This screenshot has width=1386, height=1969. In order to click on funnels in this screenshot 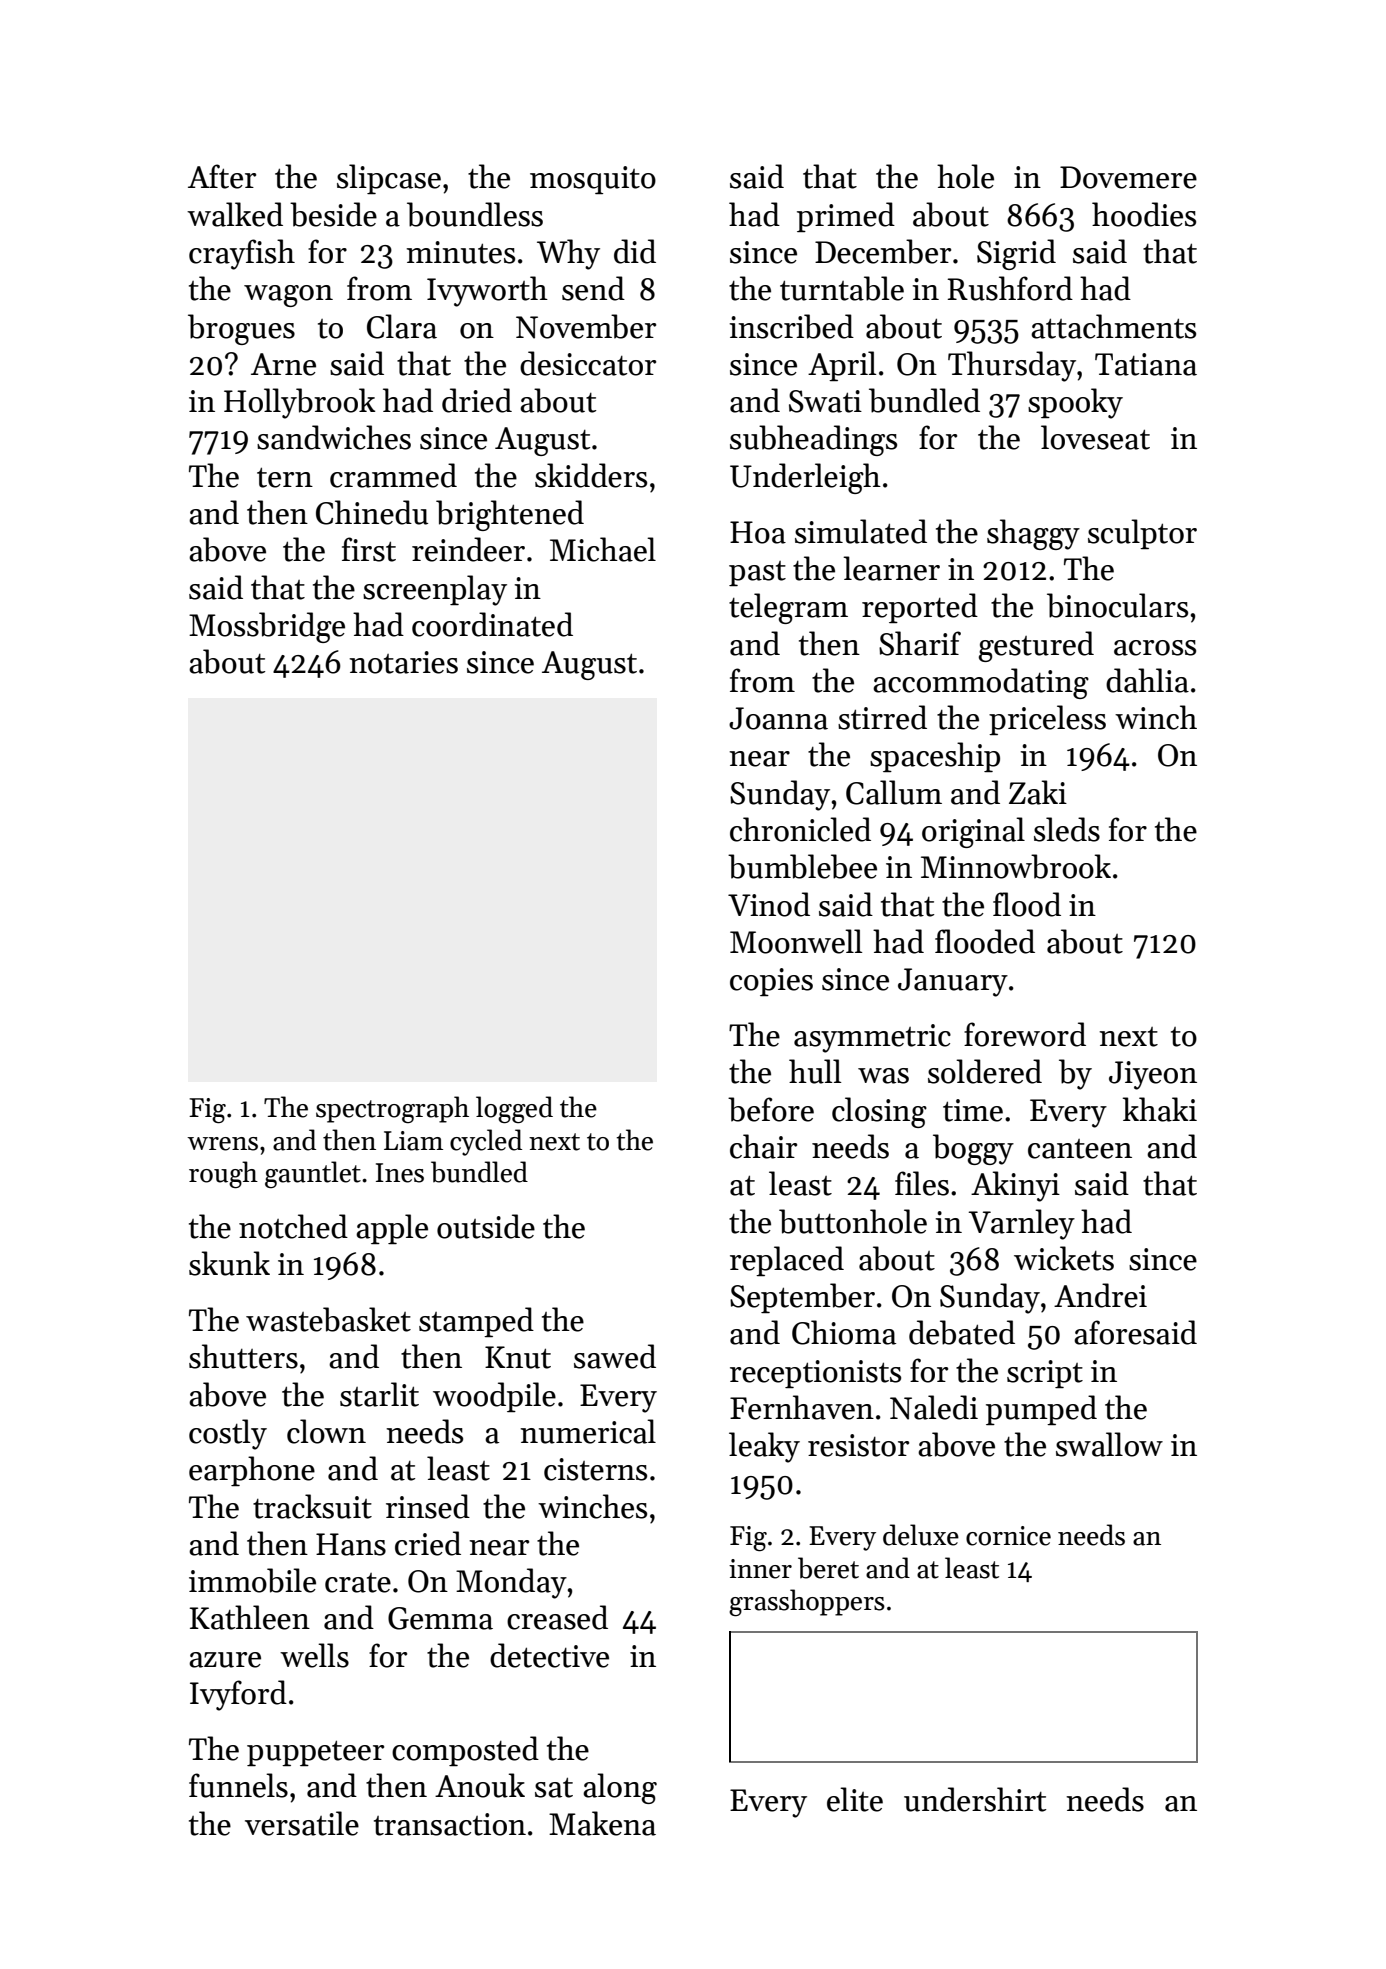, I will do `click(238, 1785)`.
